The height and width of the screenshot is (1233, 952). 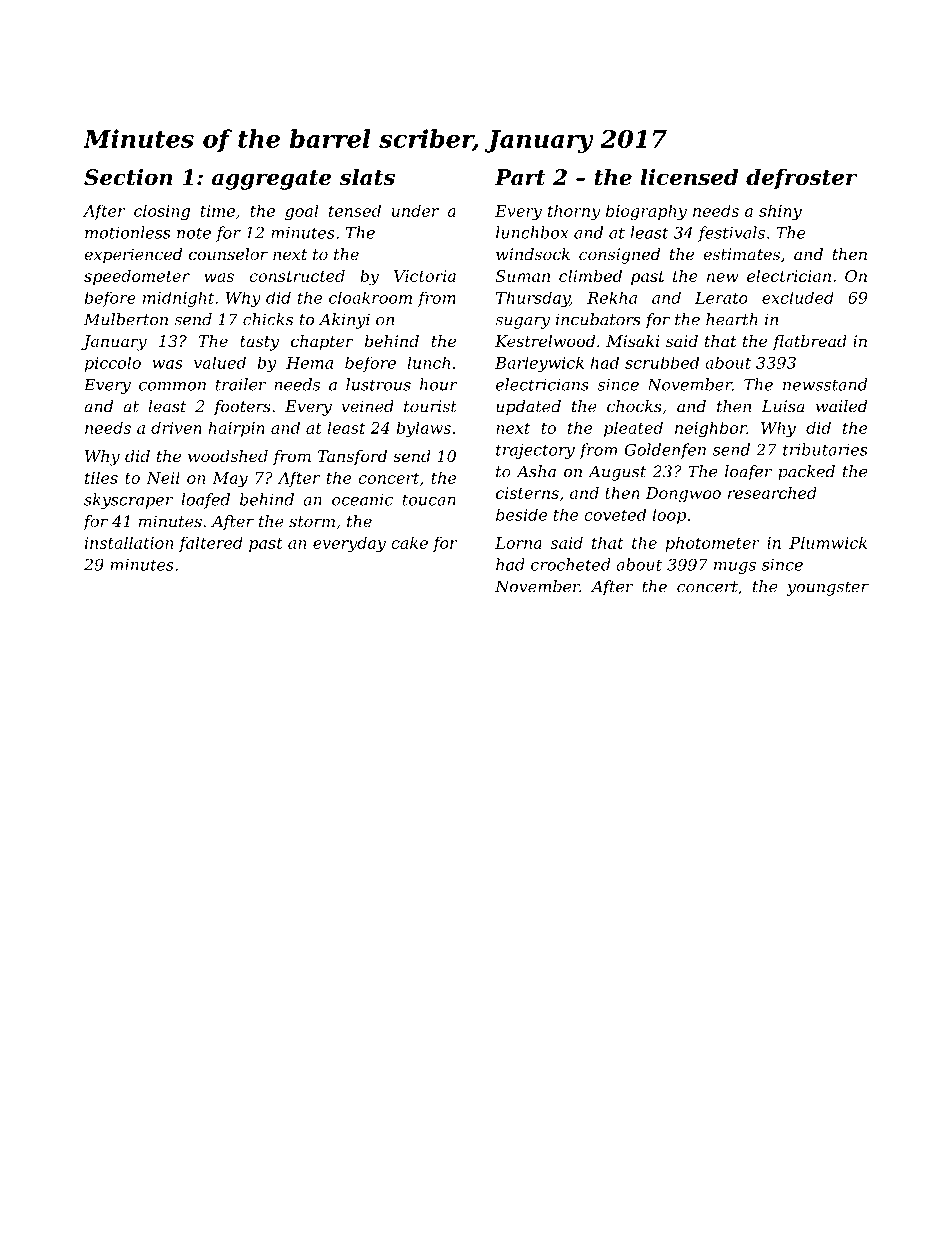 I want to click on newsstand, so click(x=825, y=384).
